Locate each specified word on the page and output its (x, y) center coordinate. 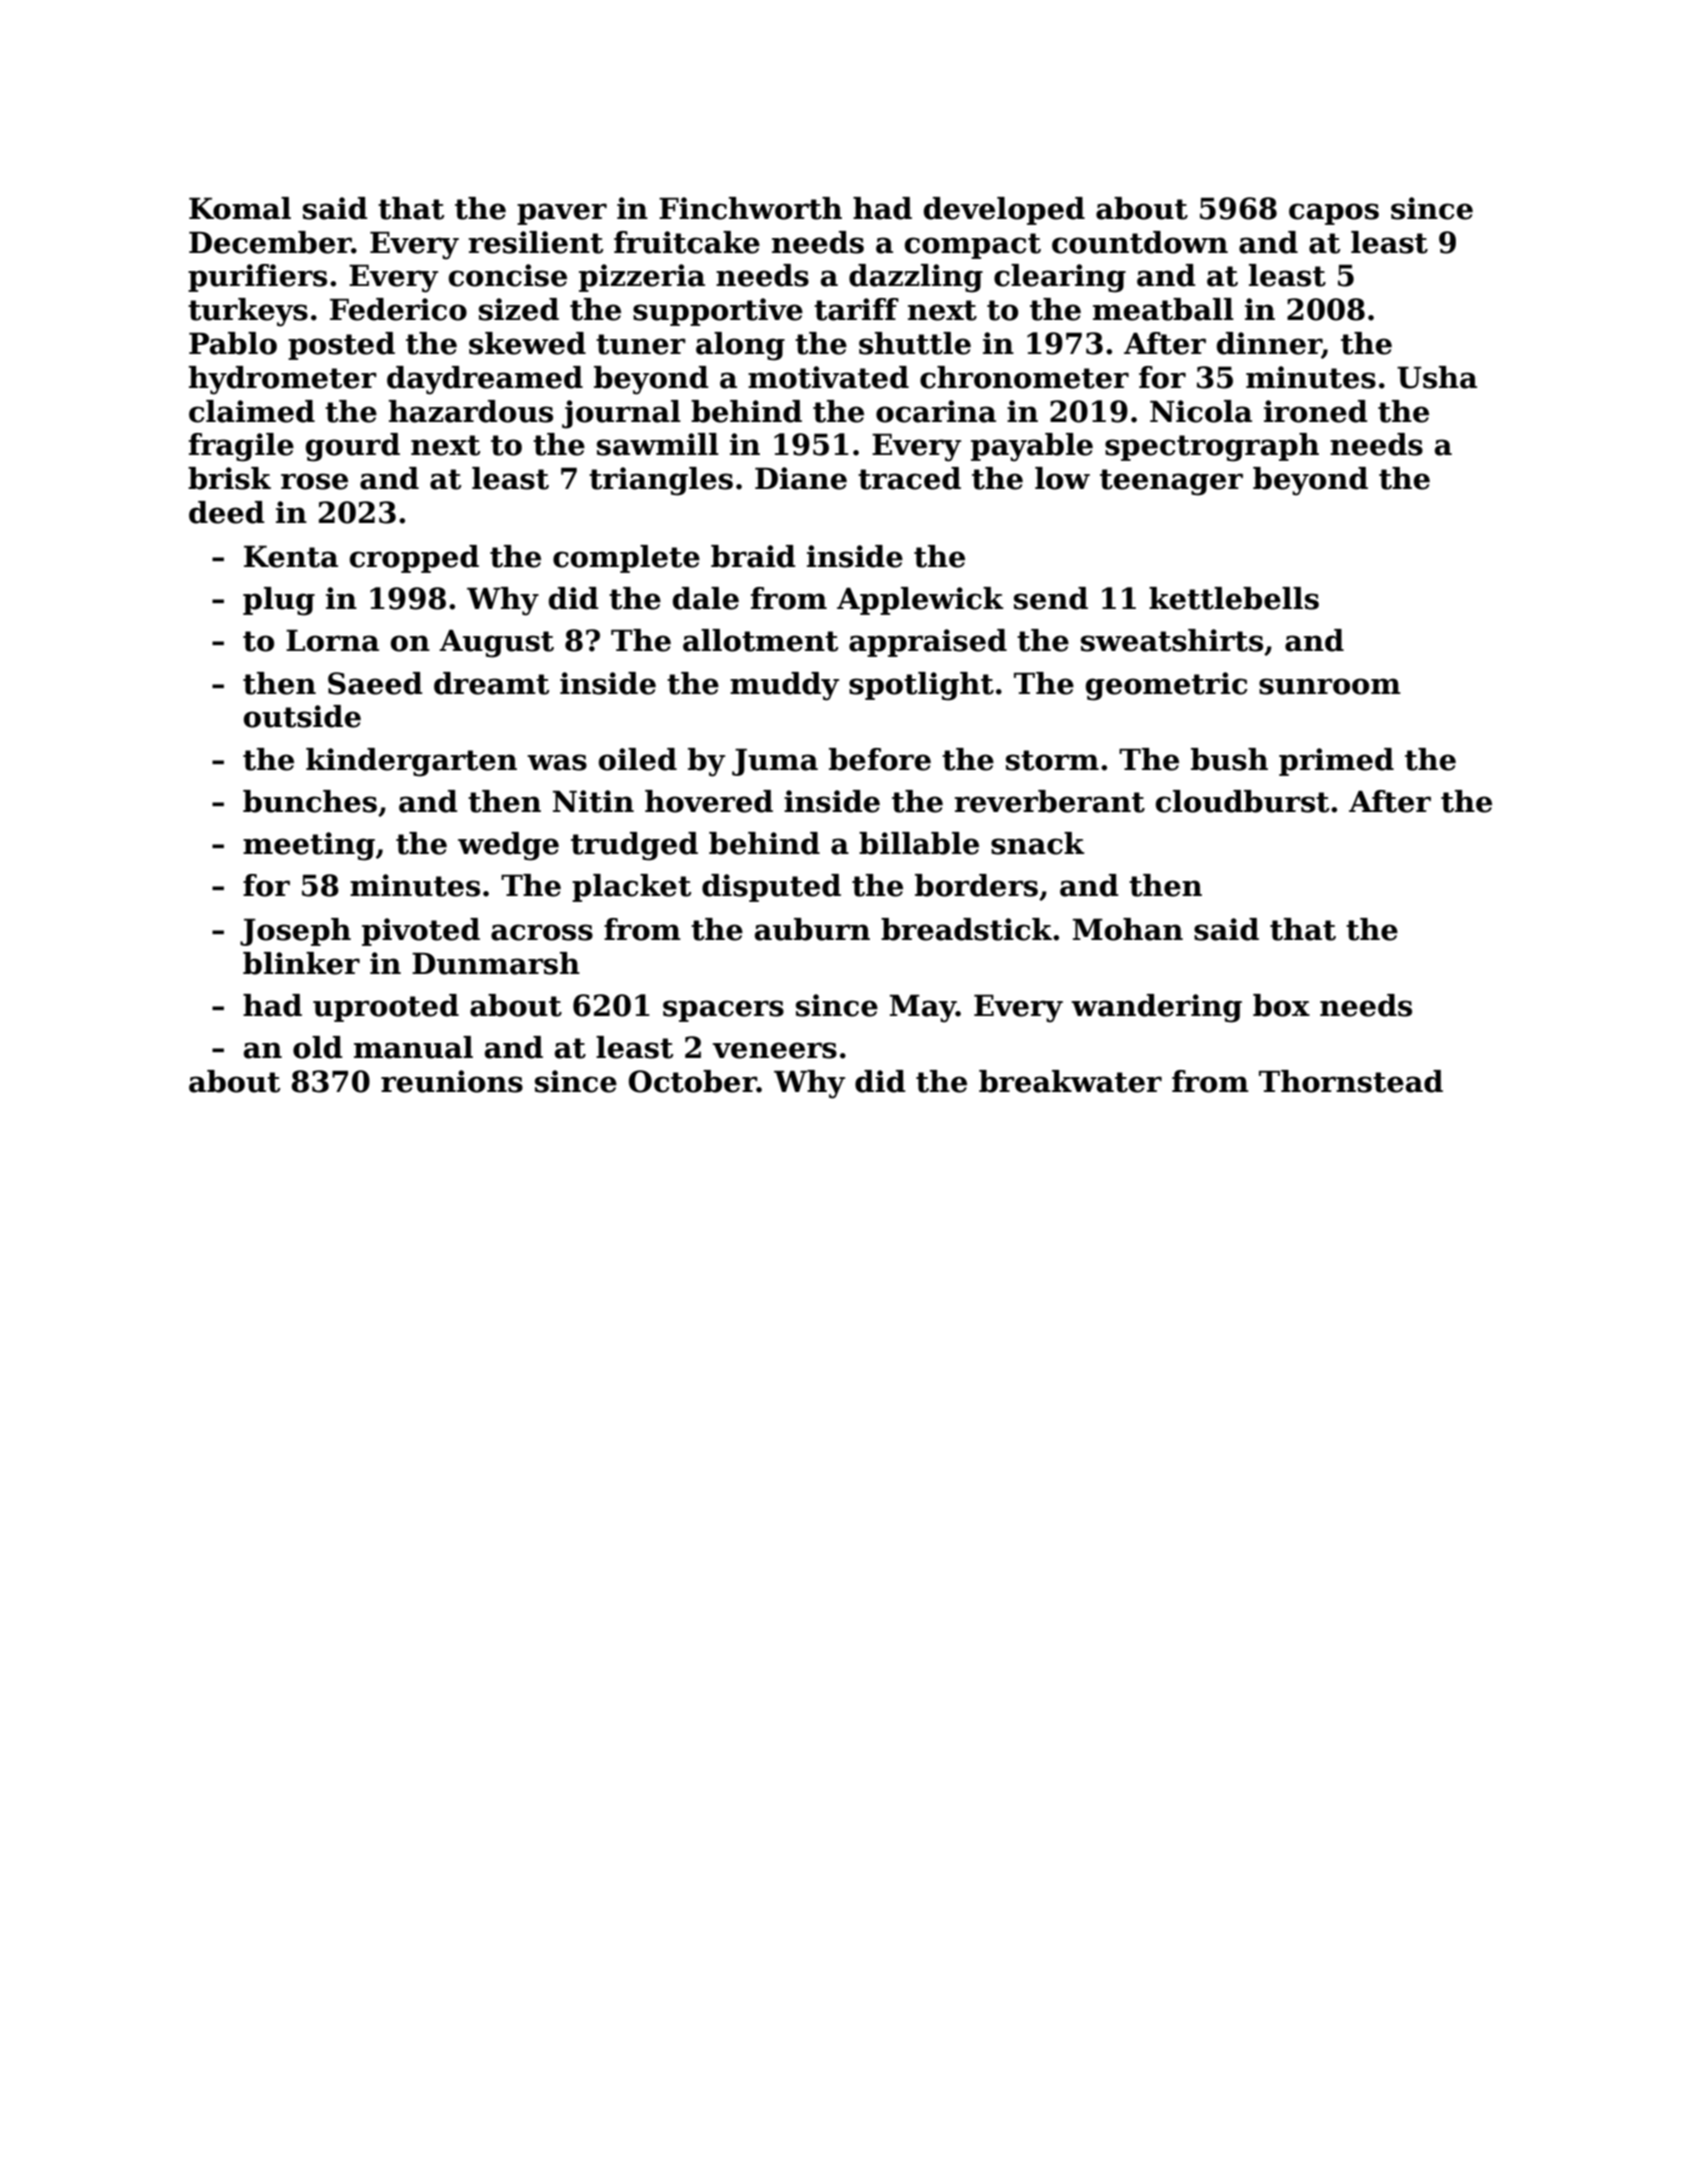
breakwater (1070, 1081)
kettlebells (1234, 598)
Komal (240, 208)
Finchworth (750, 208)
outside (302, 716)
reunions (452, 1081)
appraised (928, 643)
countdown (1140, 242)
